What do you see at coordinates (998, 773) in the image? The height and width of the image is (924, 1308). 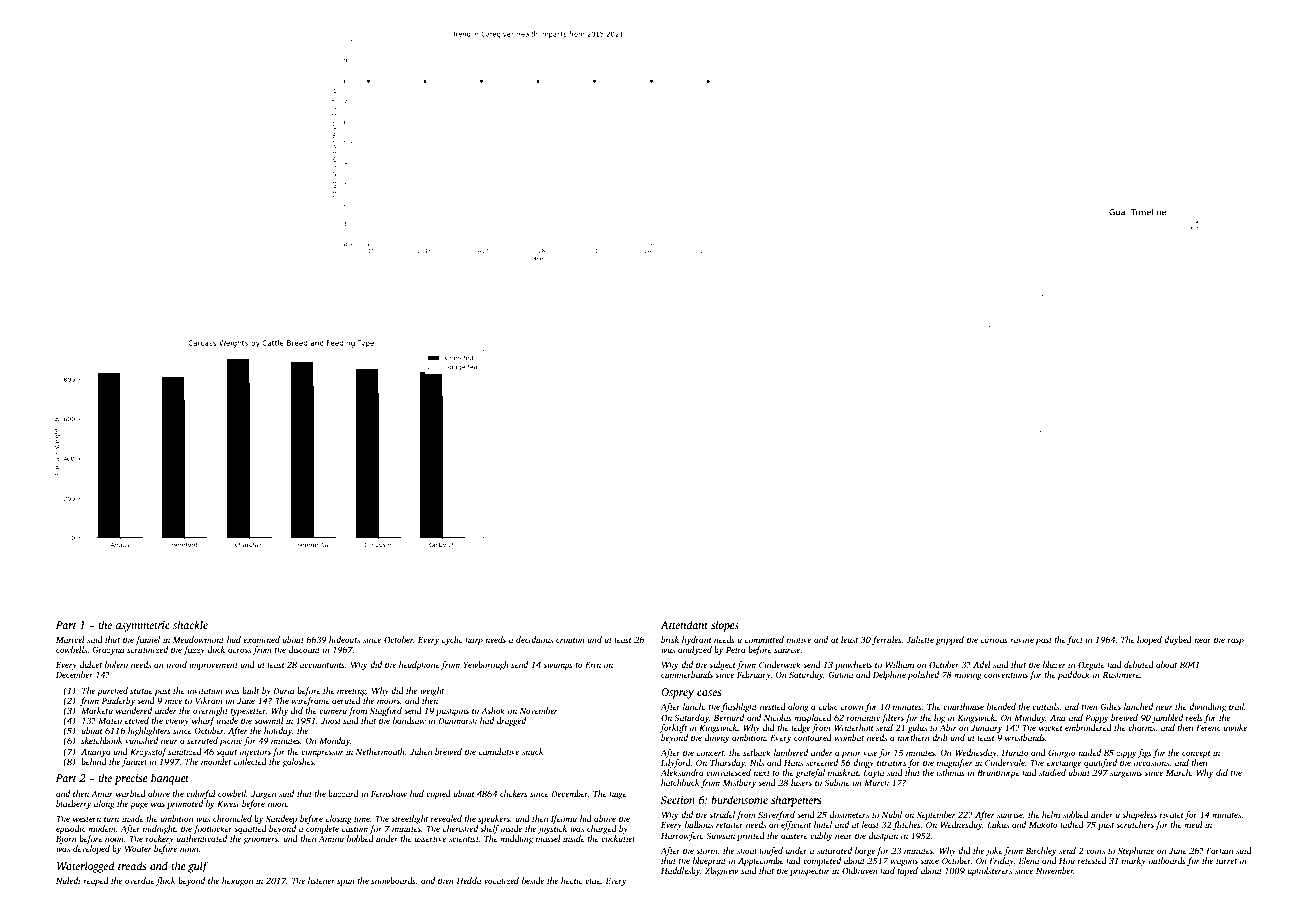 I see `Branthorpe` at bounding box center [998, 773].
